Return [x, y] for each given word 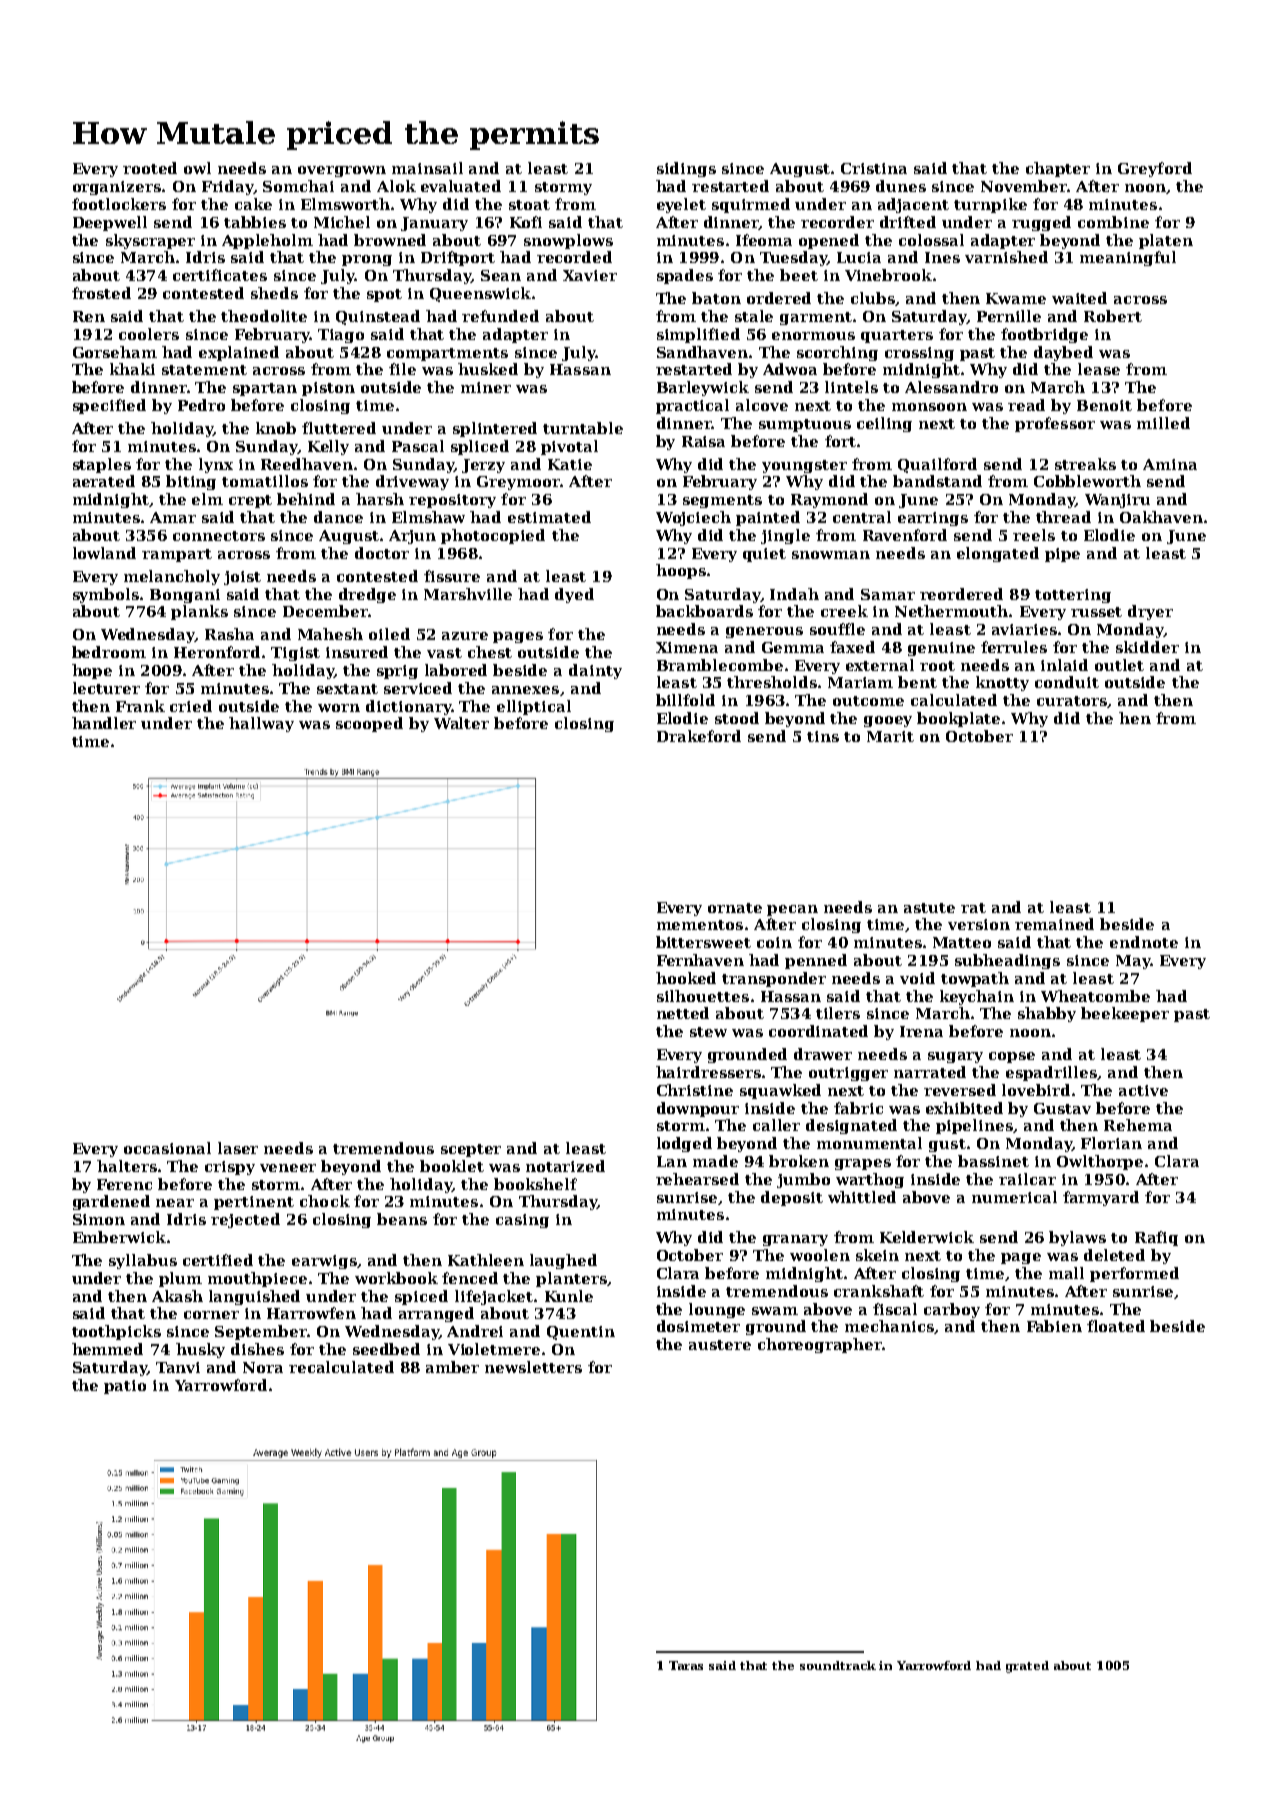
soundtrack [838, 1665]
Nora [263, 1367]
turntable [583, 428]
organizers [117, 188]
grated [1027, 1667]
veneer [288, 1168]
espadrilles [1052, 1073]
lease [1099, 369]
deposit [792, 1198]
